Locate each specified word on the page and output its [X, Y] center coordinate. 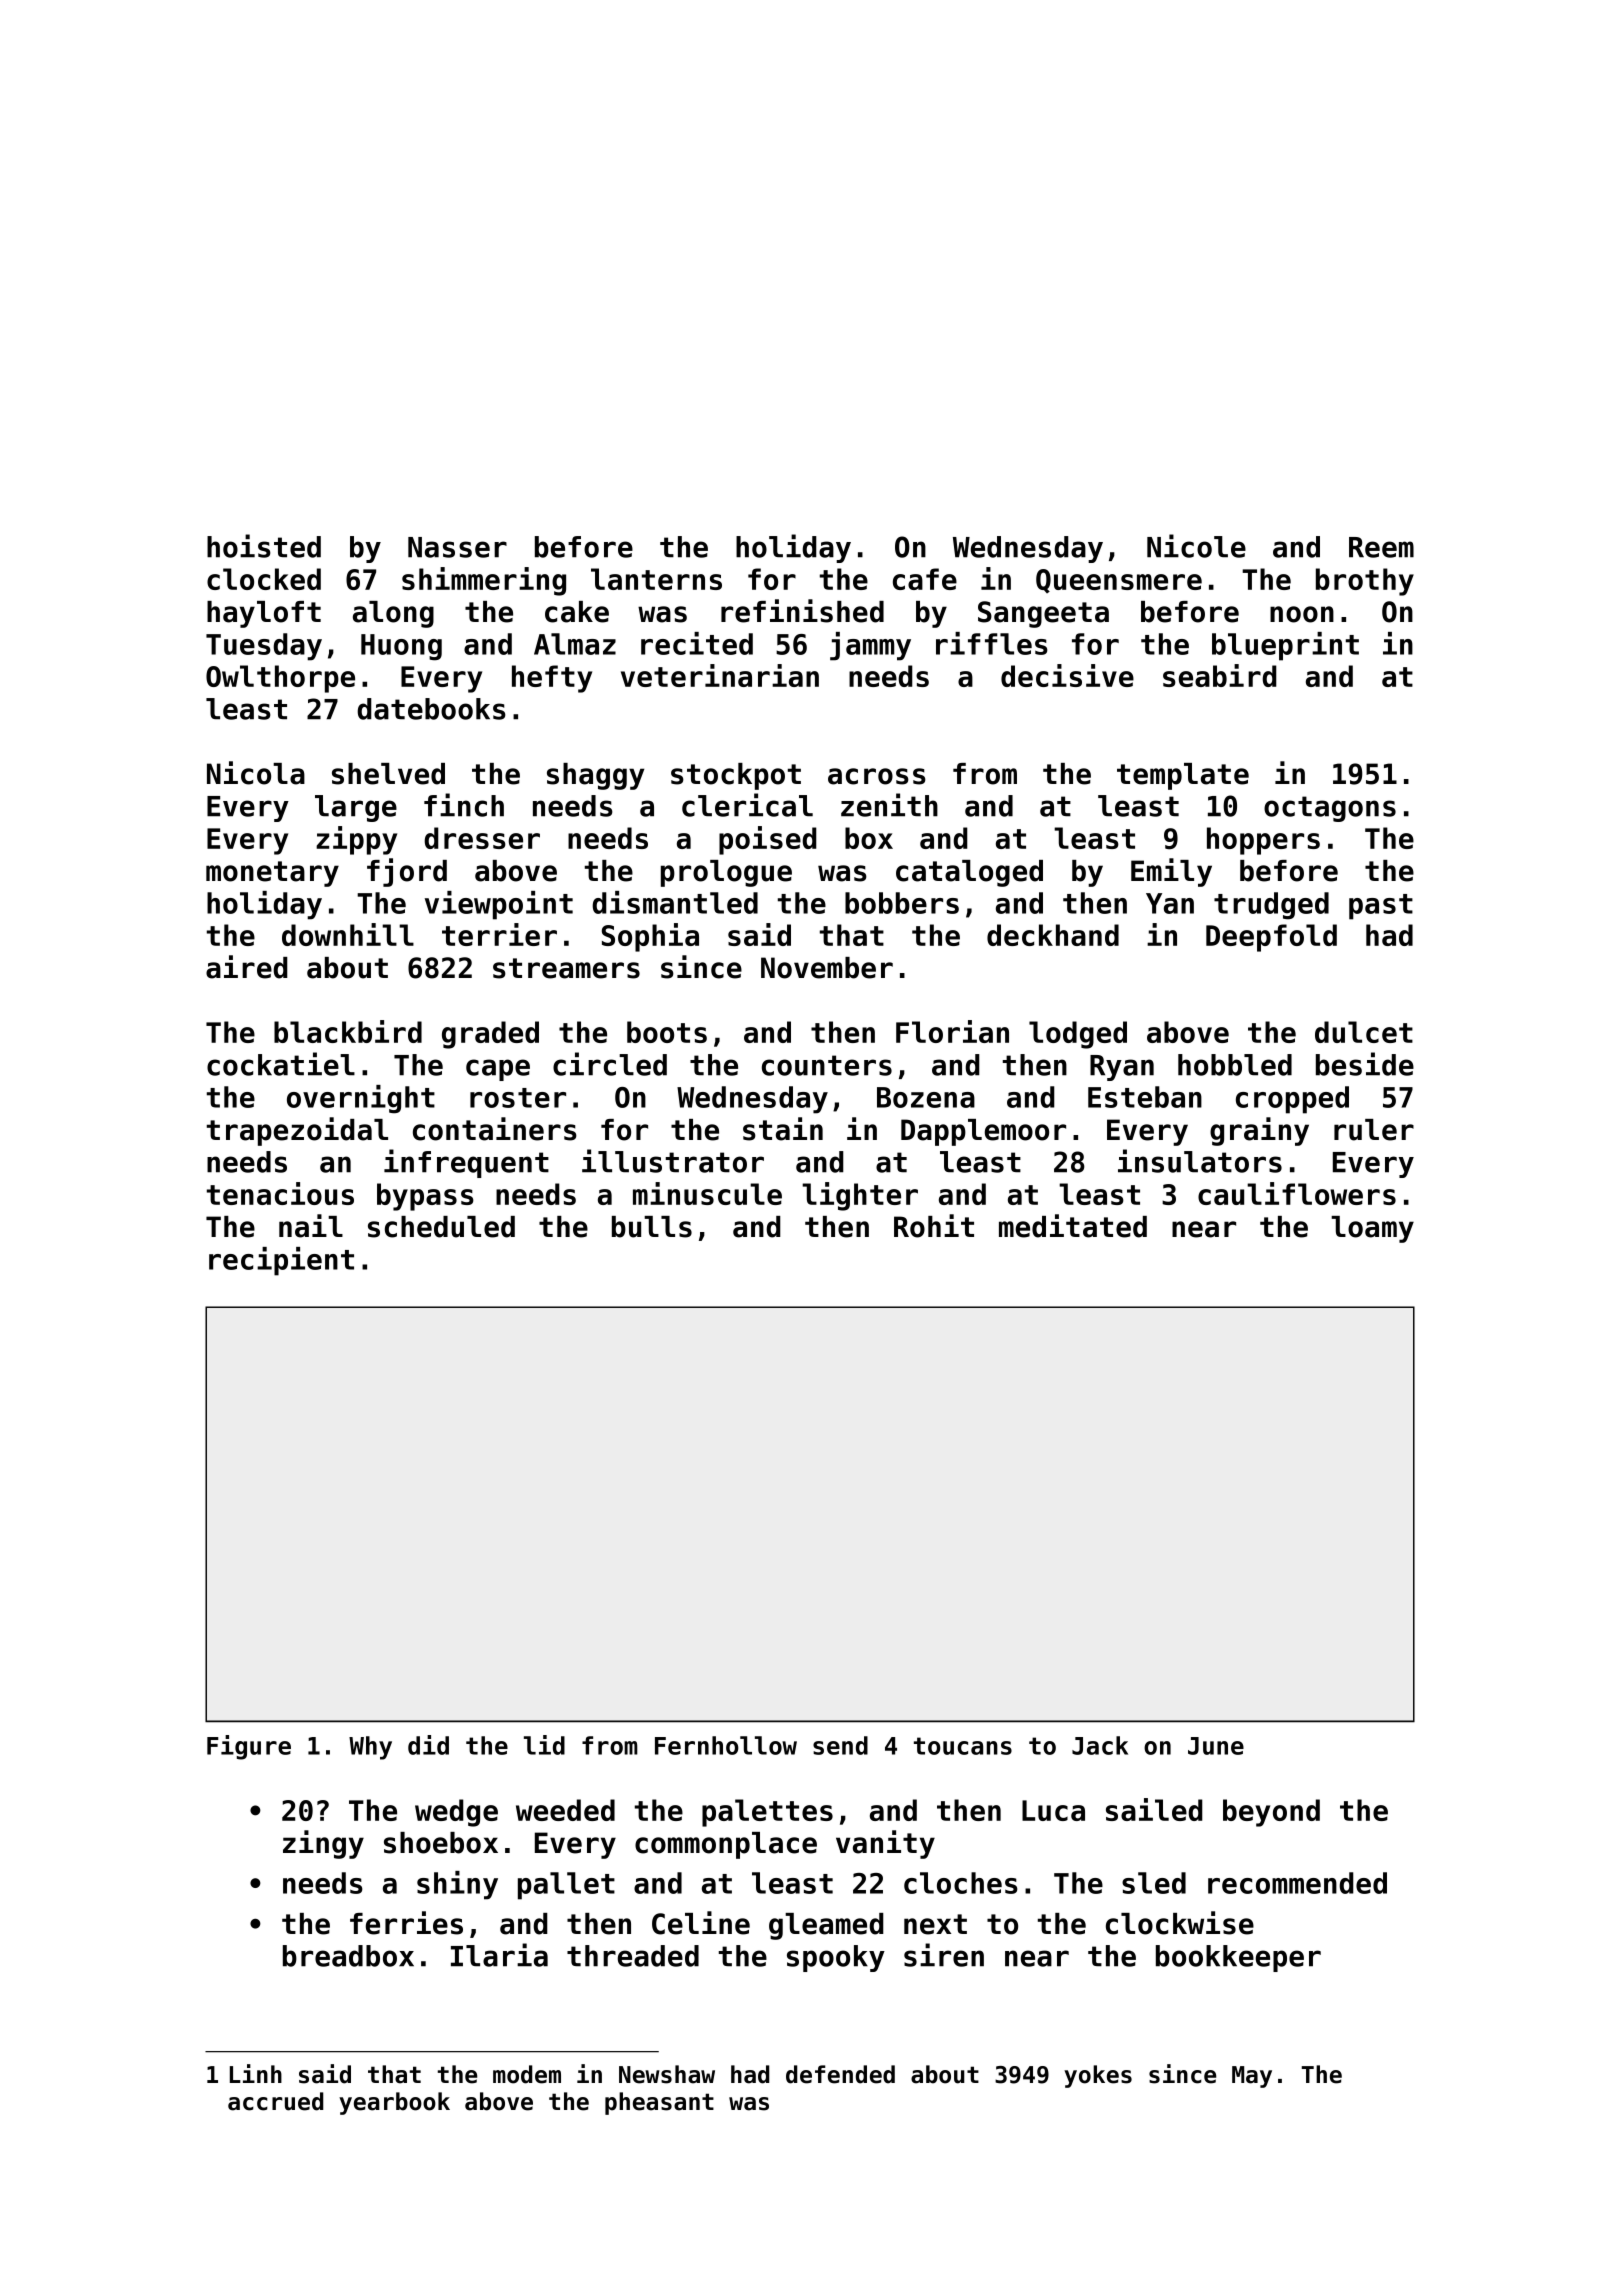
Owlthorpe [280, 679]
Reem [1381, 547]
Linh [256, 2073]
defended [840, 2074]
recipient [281, 1261]
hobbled [1235, 1065]
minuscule [707, 1193]
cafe [925, 579]
